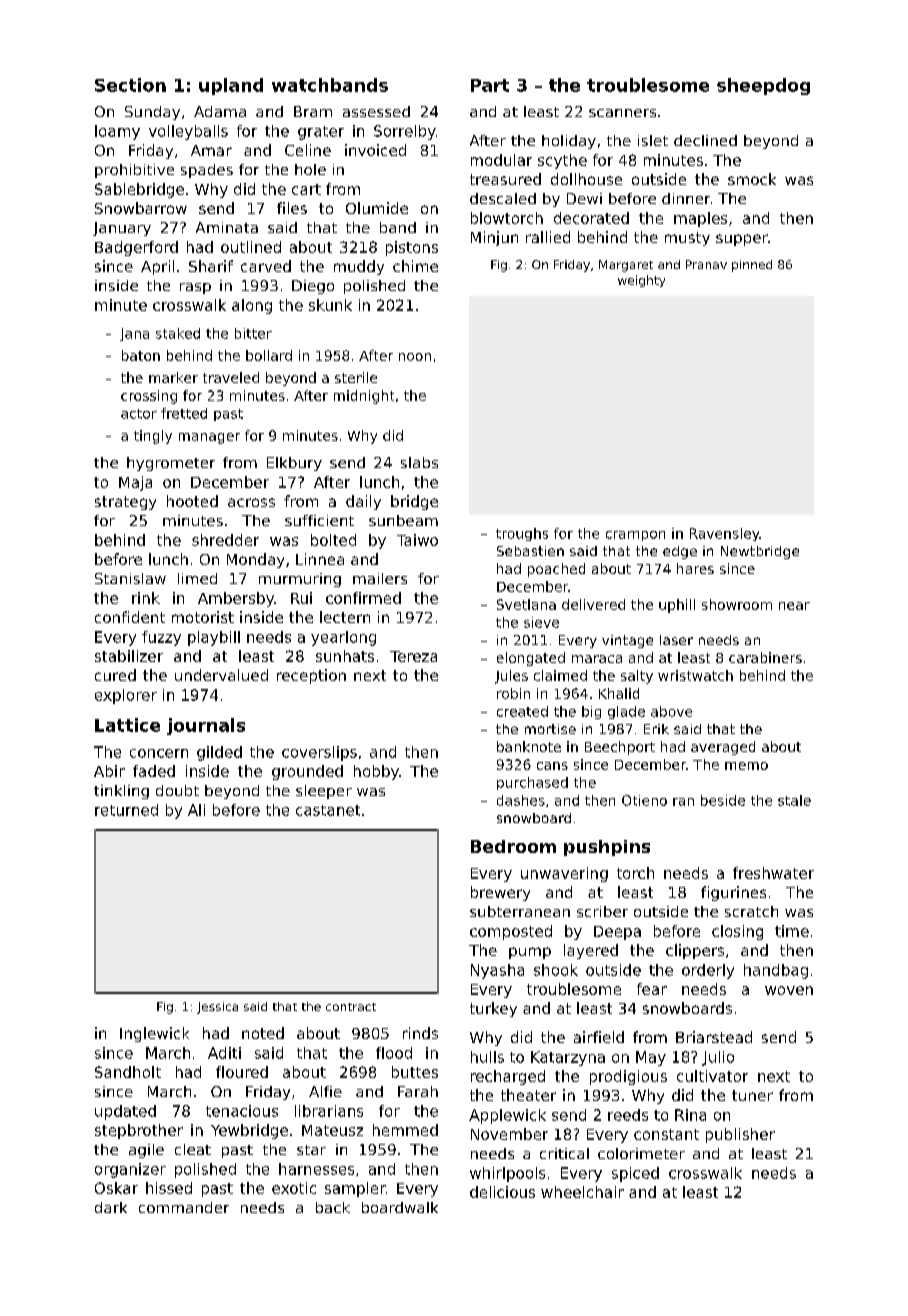 Image resolution: width=908 pixels, height=1316 pixels. Describe the element at coordinates (364, 397) in the page. I see `midnight` at that location.
